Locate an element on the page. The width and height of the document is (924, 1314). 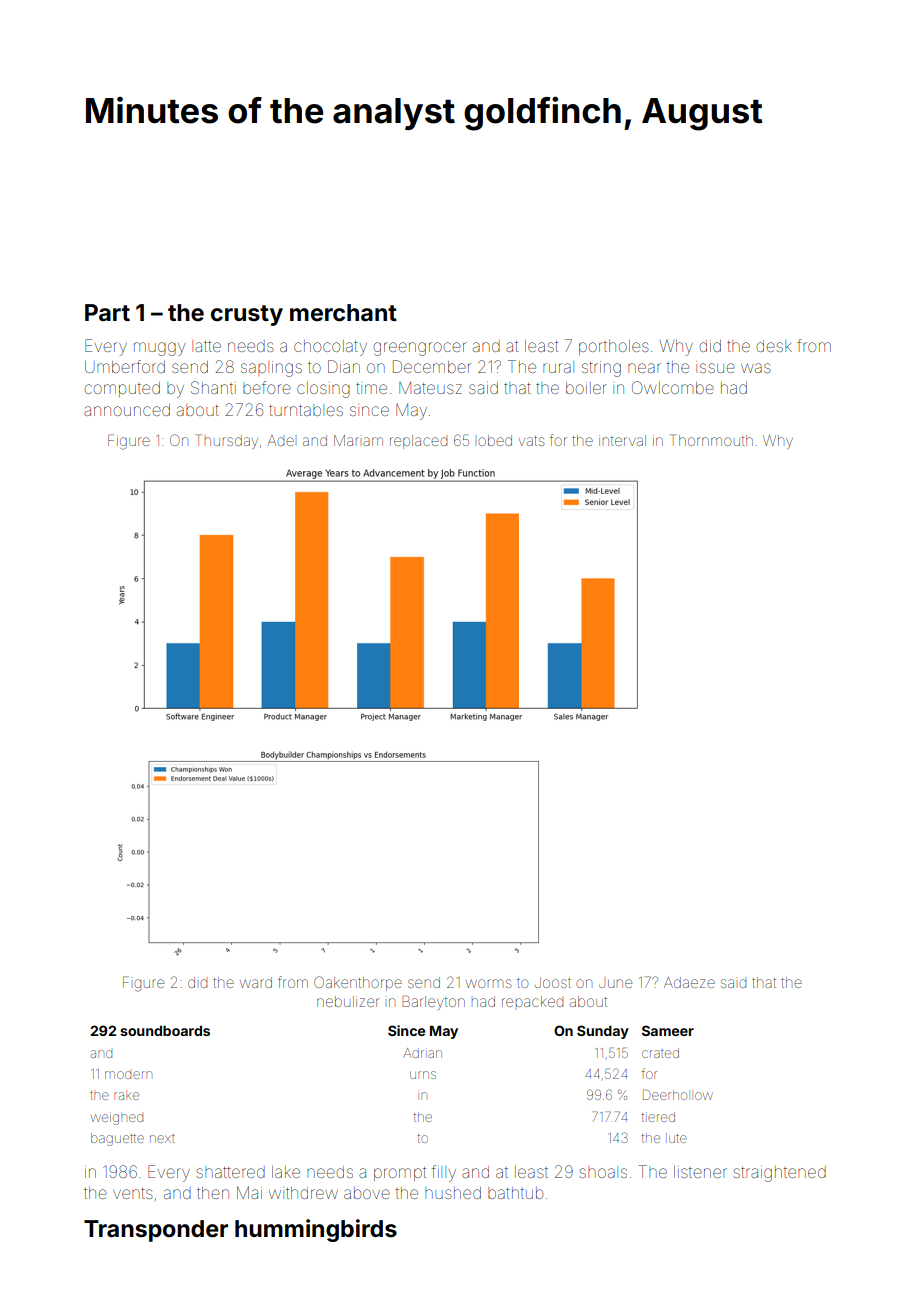
Transponder is located at coordinates (156, 1231).
